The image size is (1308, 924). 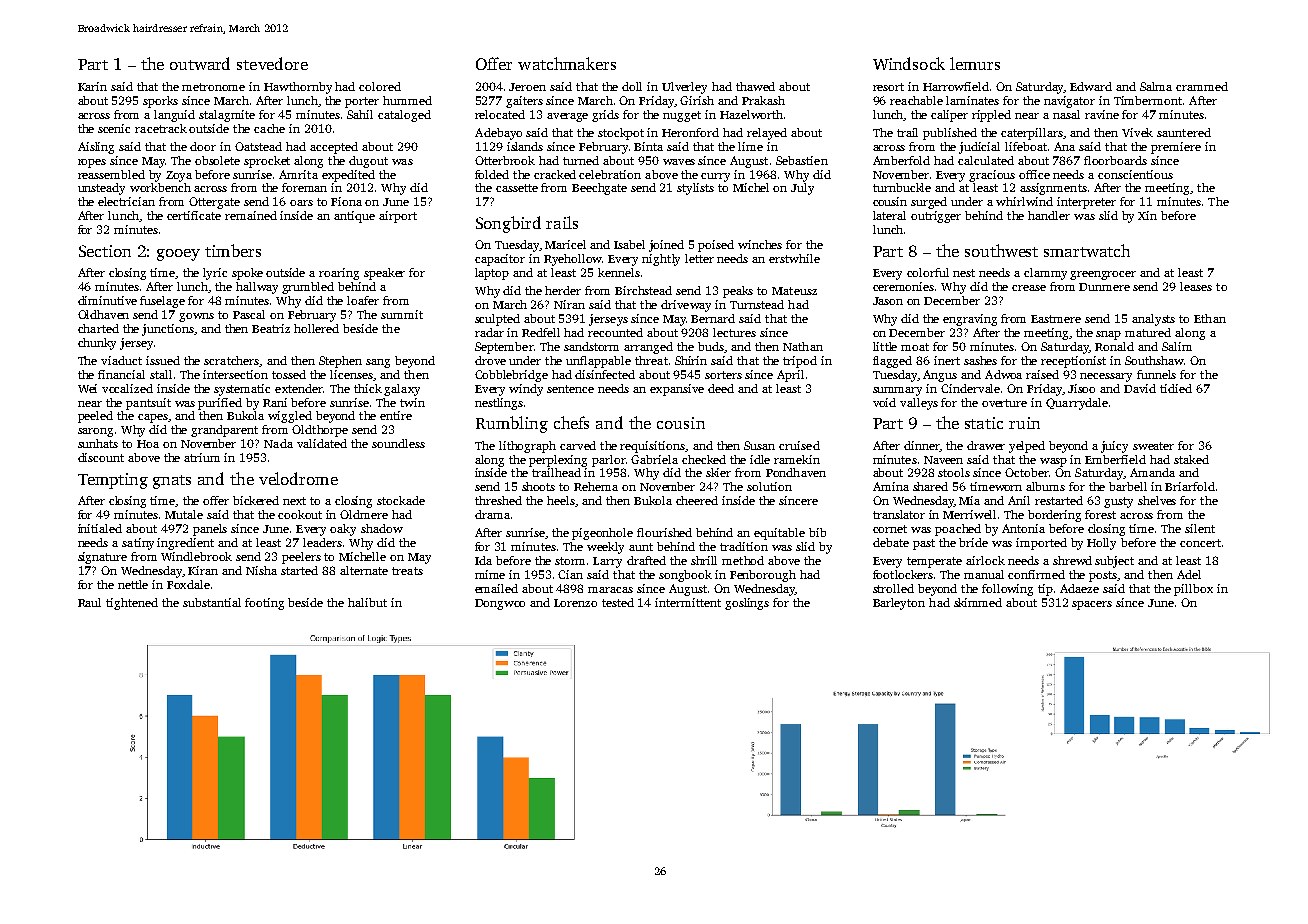 I want to click on outward, so click(x=200, y=63).
